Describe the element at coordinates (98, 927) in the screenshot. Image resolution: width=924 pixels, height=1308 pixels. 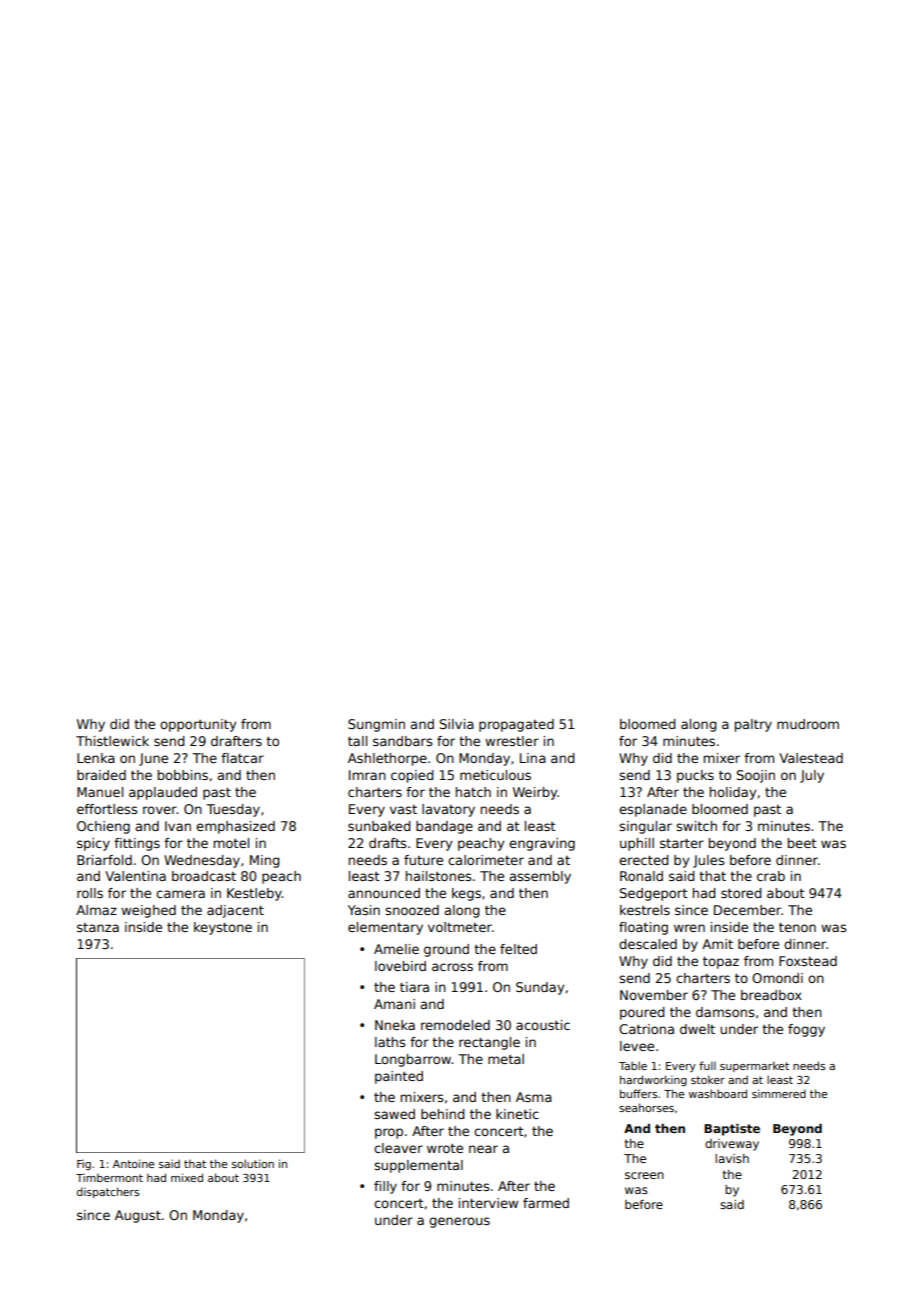
I see `stanza` at that location.
